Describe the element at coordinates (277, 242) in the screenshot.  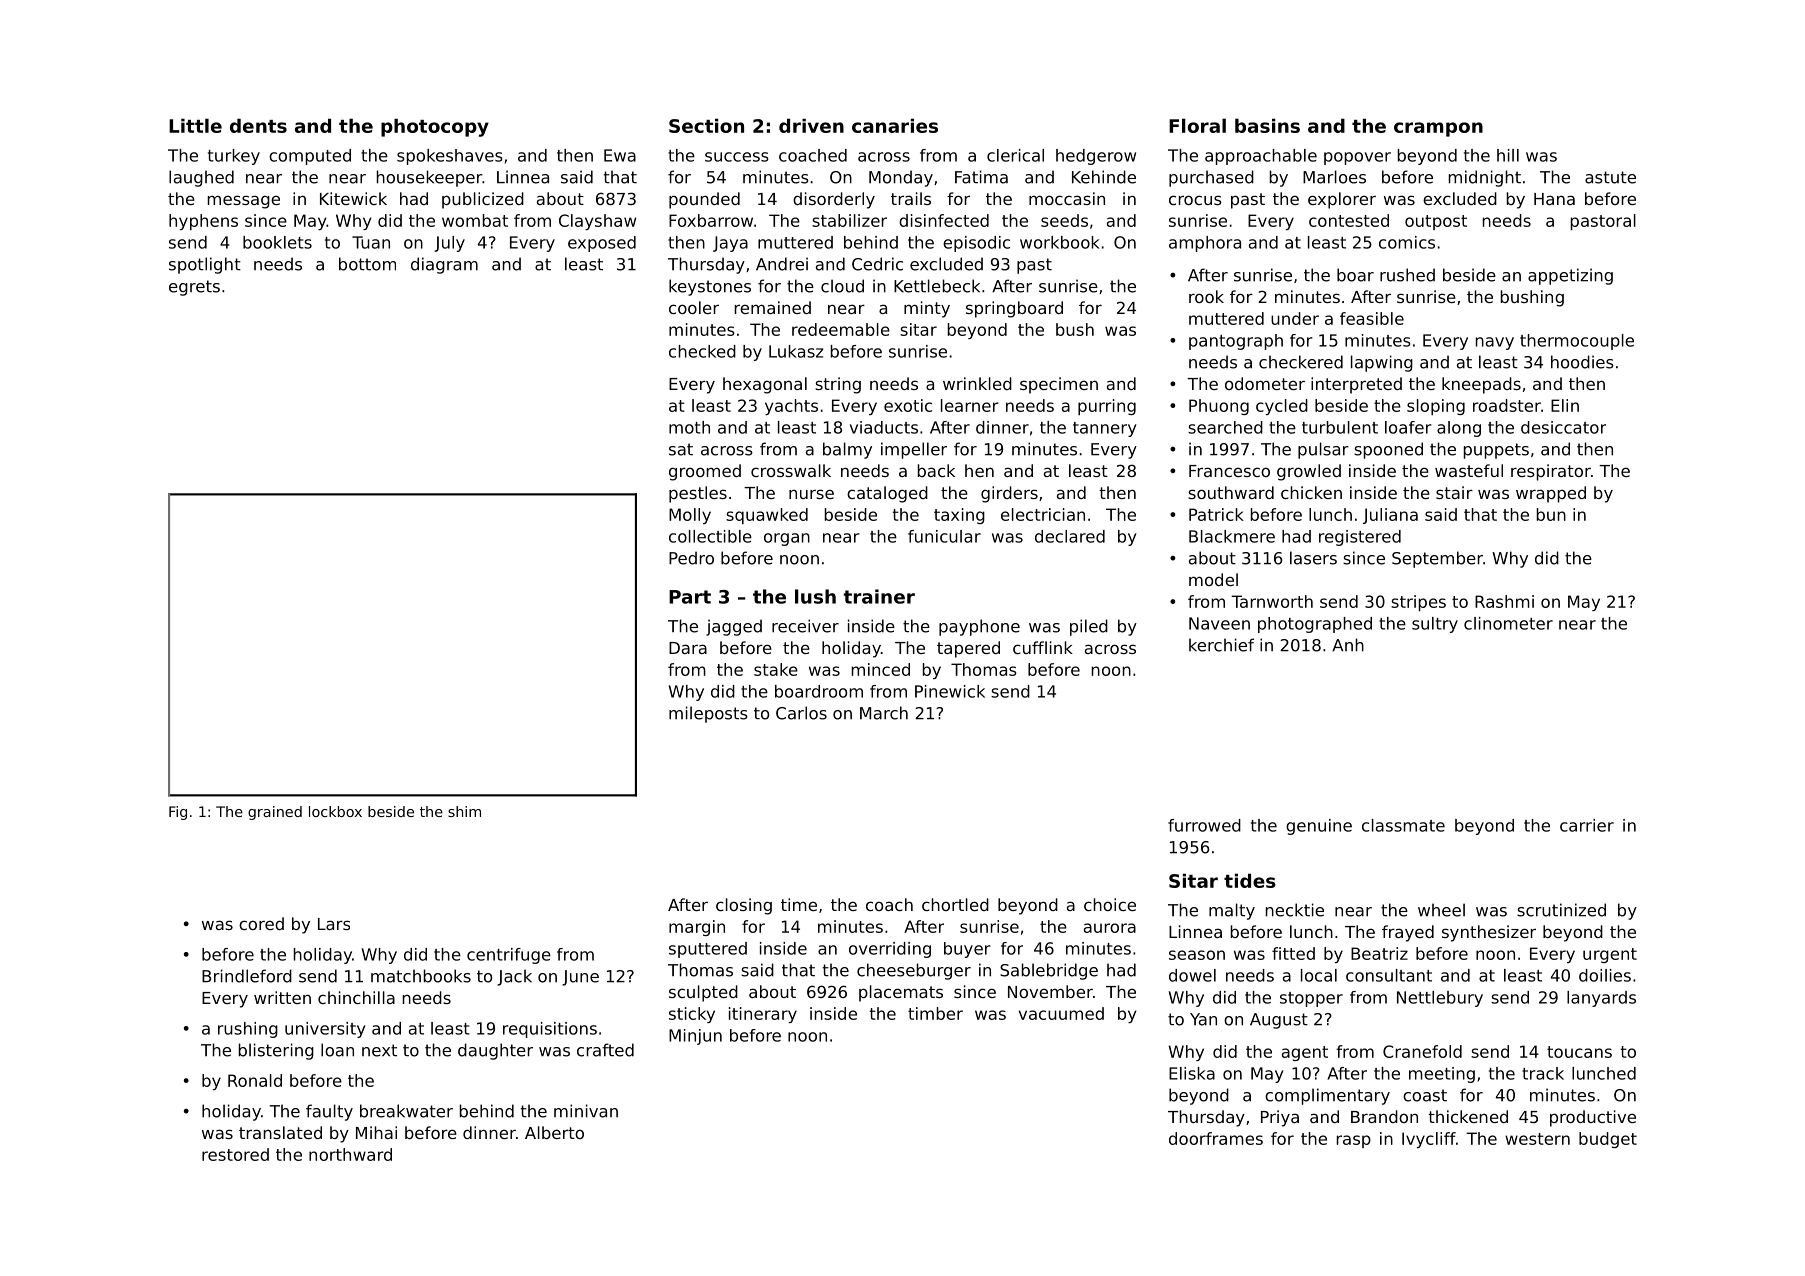
I see `booklets` at that location.
